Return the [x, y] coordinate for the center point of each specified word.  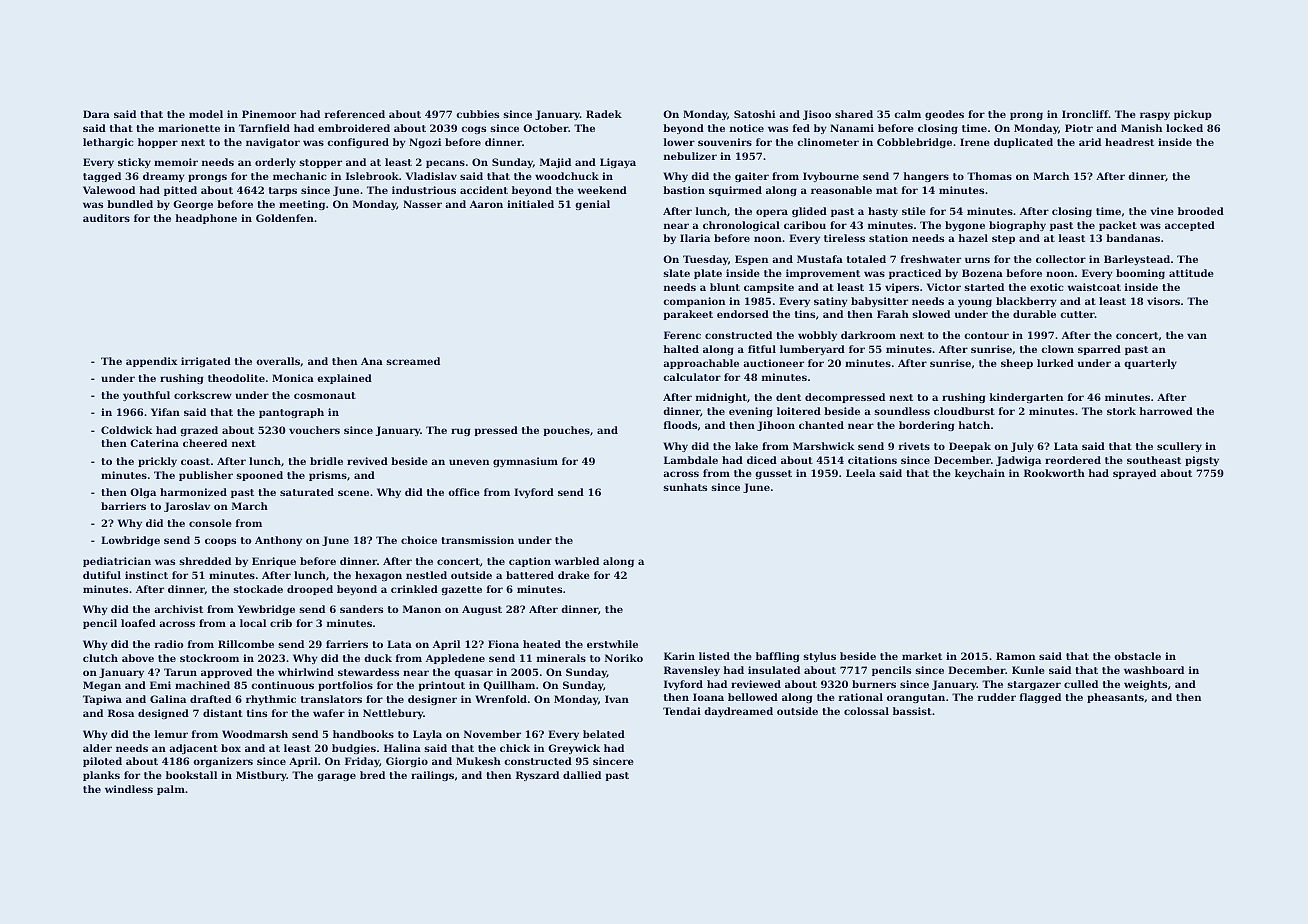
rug [460, 432]
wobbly [817, 336]
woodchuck [567, 176]
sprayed [1134, 474]
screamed [413, 361]
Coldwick [126, 430]
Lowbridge [130, 541]
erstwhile [612, 644]
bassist [912, 711]
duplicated [1023, 143]
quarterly [1150, 364]
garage [336, 777]
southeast [1154, 460]
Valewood [109, 190]
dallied [582, 775]
